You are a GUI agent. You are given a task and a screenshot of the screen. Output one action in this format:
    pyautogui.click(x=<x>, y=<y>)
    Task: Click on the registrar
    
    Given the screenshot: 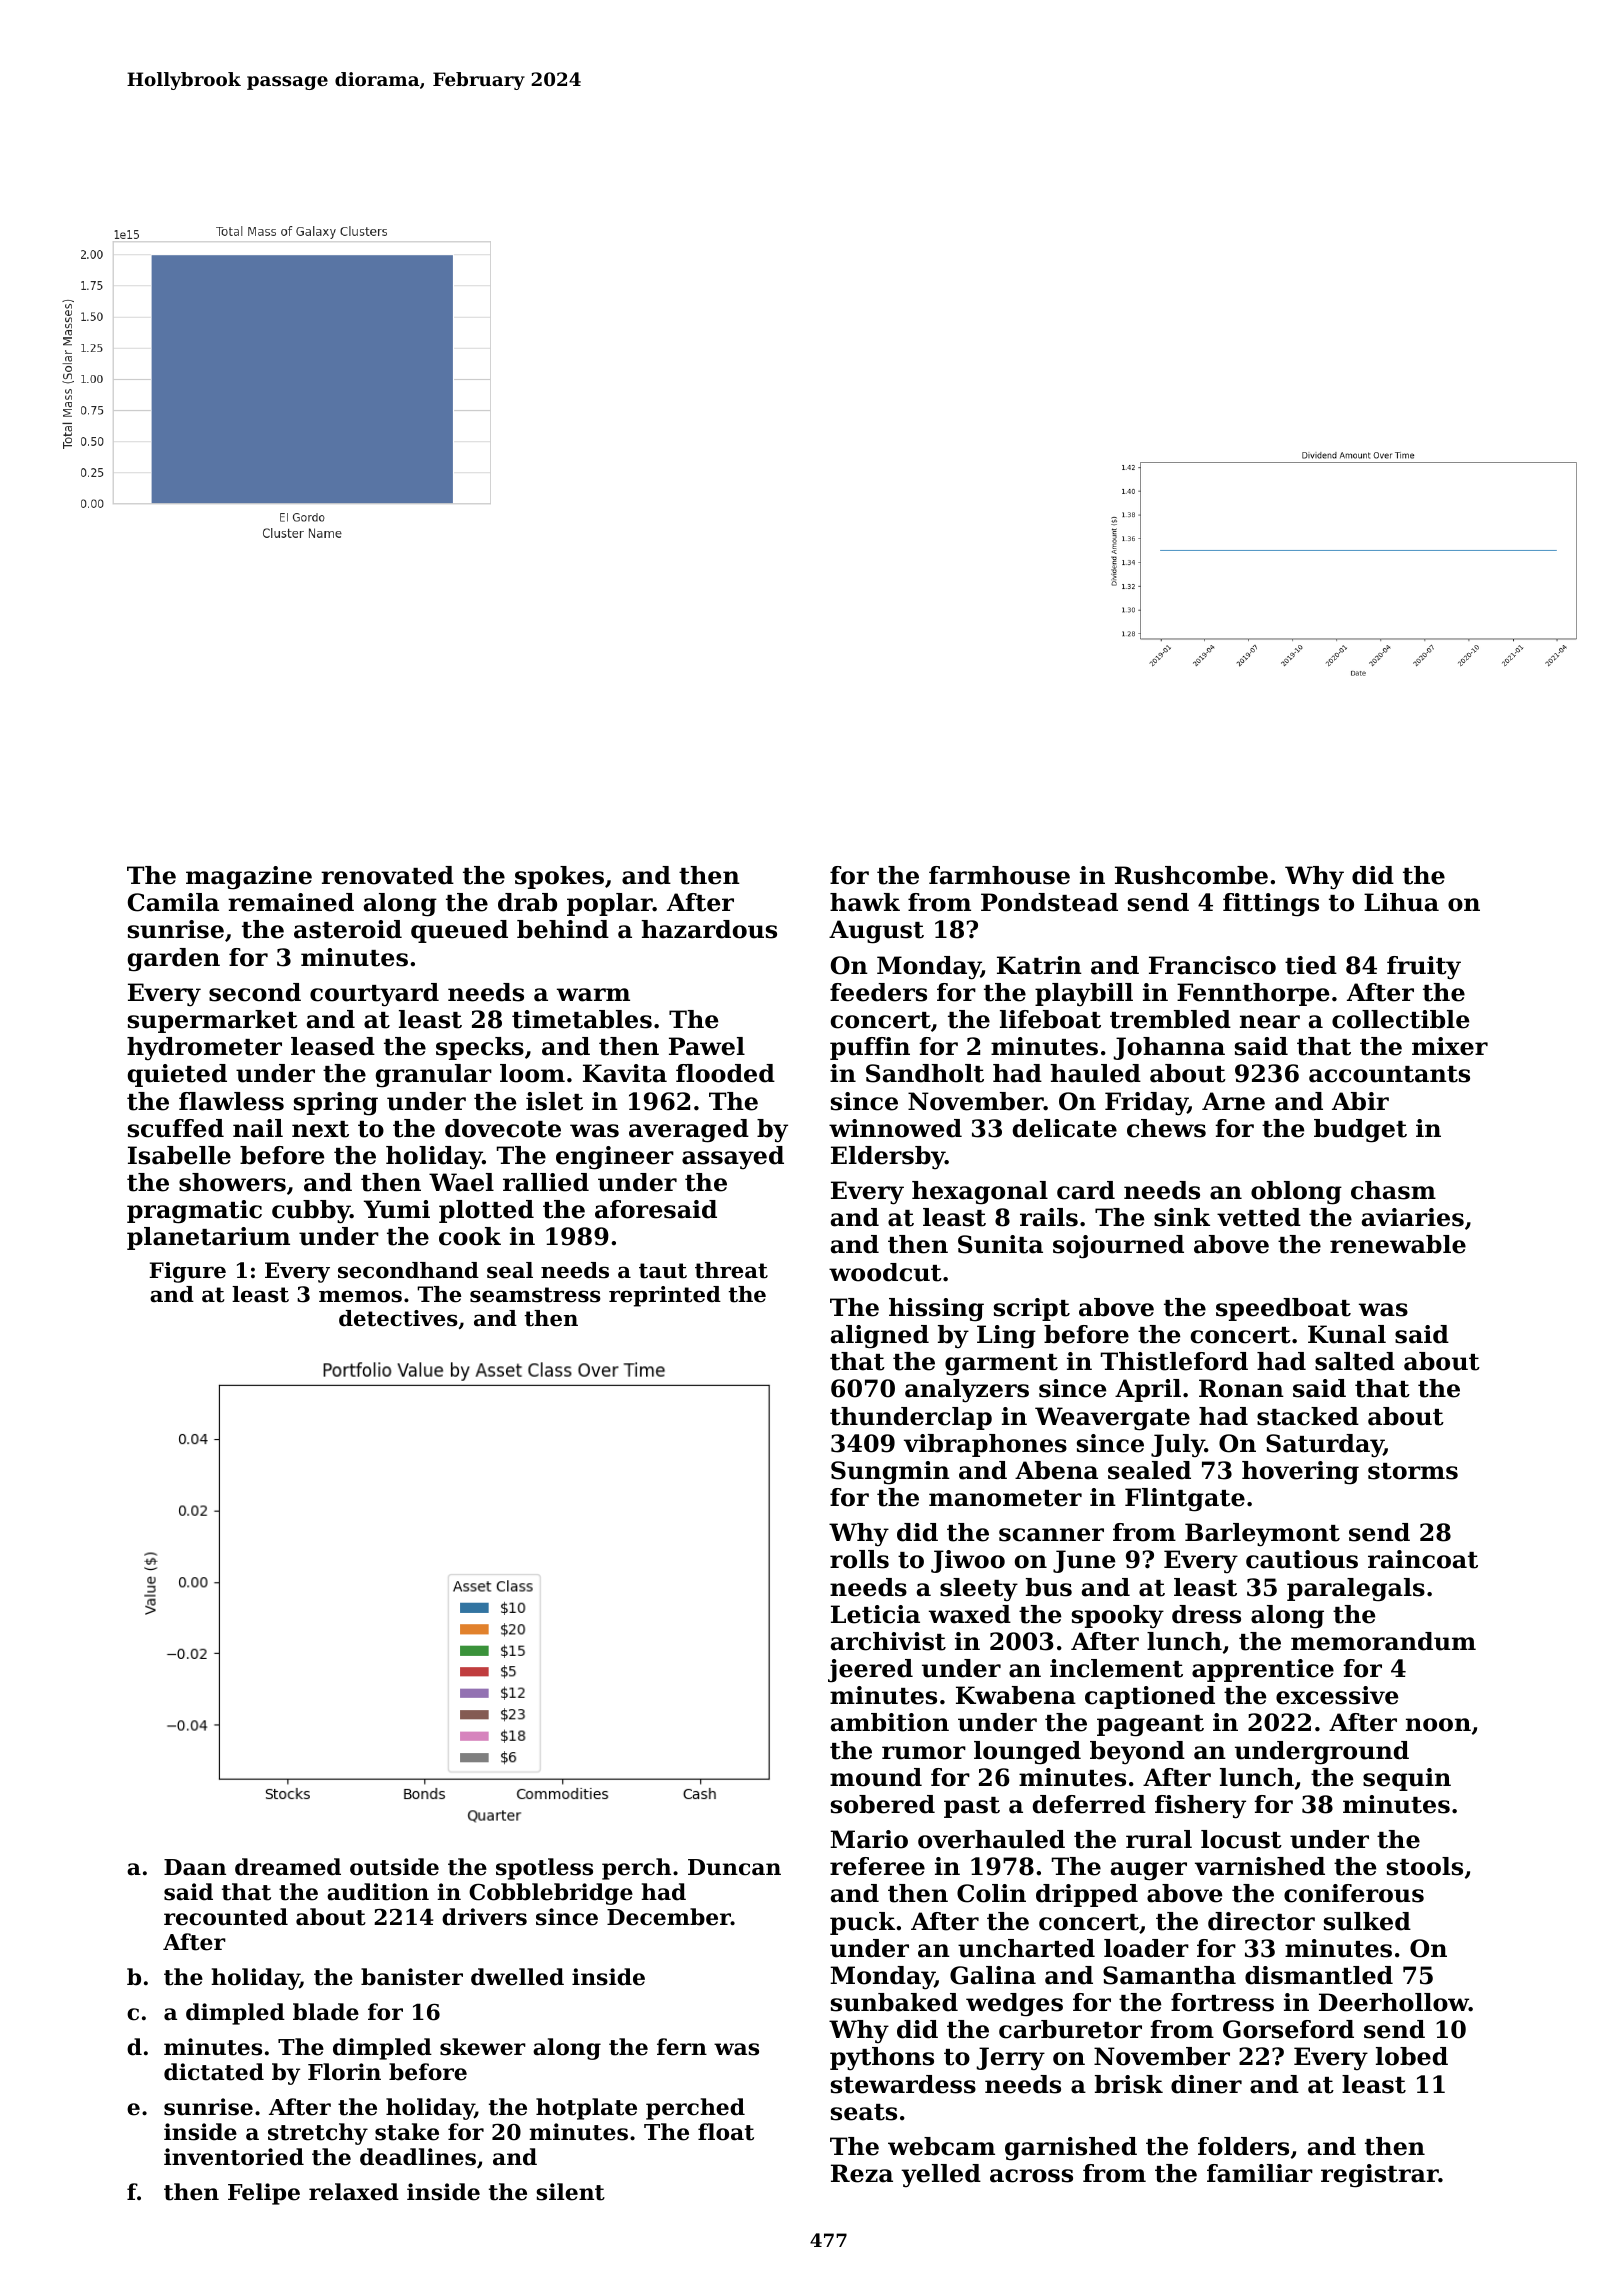 What is the action you would take?
    pyautogui.click(x=1380, y=2176)
